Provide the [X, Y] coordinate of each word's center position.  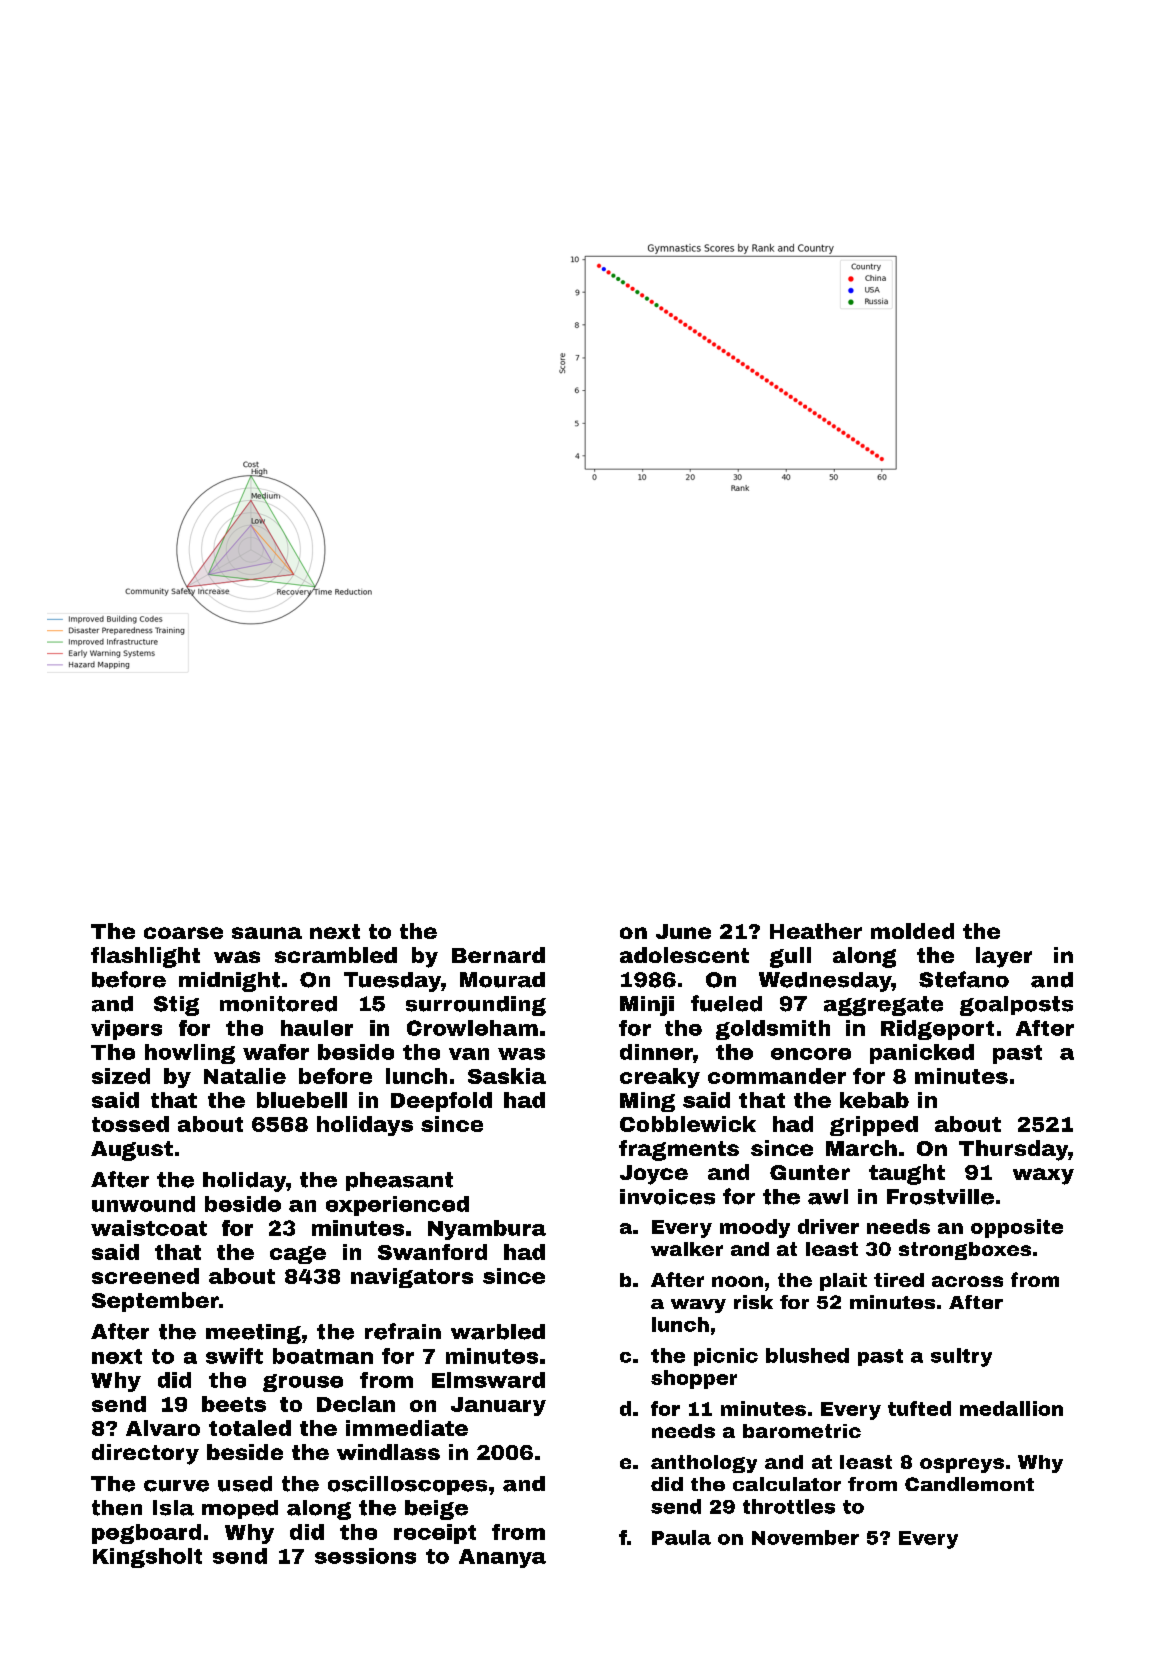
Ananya [502, 1558]
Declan [356, 1404]
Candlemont [969, 1484]
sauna [267, 933]
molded [912, 931]
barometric [802, 1431]
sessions [365, 1556]
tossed [130, 1124]
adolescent [684, 955]
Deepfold [441, 1102]
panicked [922, 1054]
